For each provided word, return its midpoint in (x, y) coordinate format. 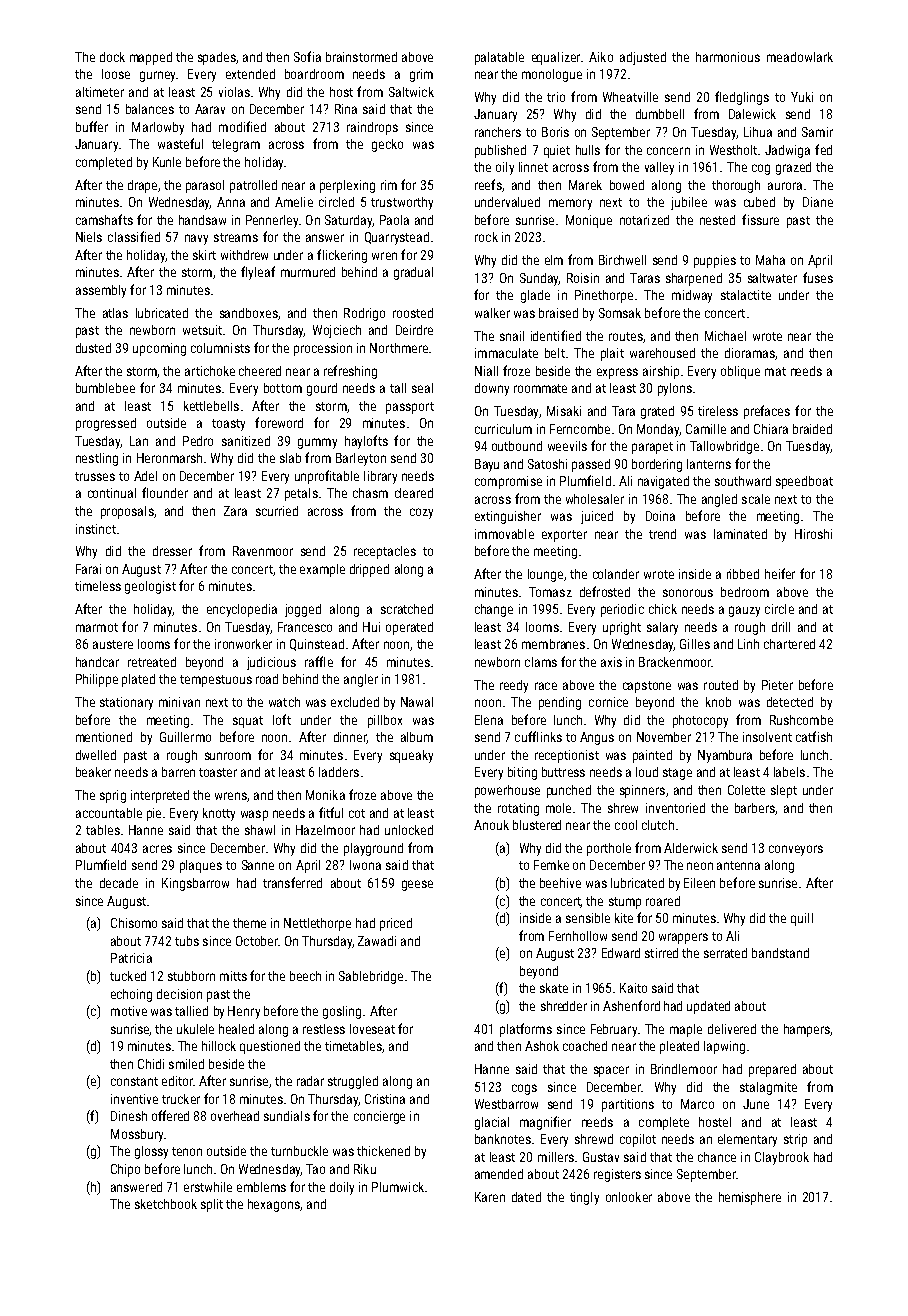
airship (661, 372)
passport (410, 408)
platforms (526, 1030)
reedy (514, 686)
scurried (277, 511)
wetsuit (202, 330)
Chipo (125, 1170)
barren (178, 772)
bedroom (745, 592)
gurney (157, 76)
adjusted (643, 58)
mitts (233, 976)
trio (556, 97)
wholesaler (595, 499)
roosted (413, 313)
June (756, 1104)
